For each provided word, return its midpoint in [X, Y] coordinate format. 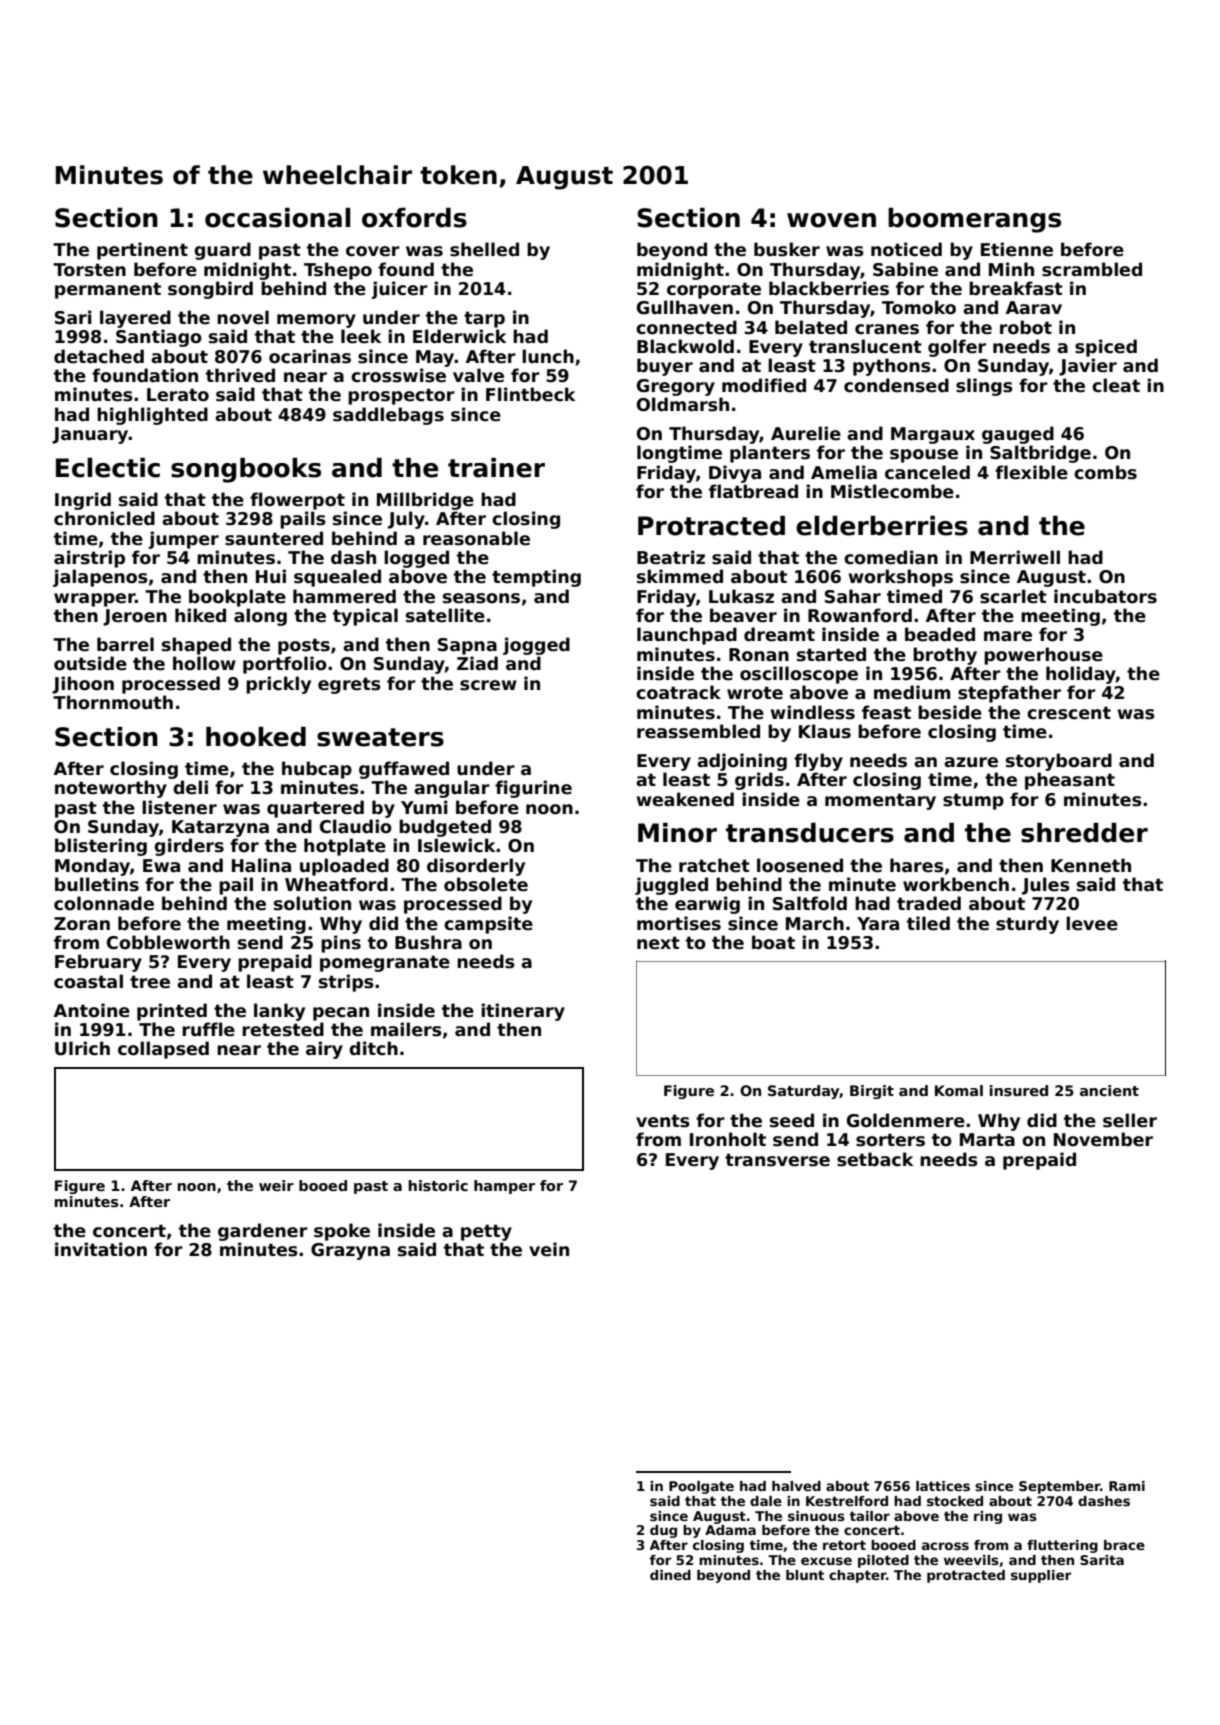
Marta [987, 1140]
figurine [533, 789]
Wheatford [336, 884]
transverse [777, 1160]
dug [663, 1531]
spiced [1106, 348]
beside [950, 712]
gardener [263, 1232]
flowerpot [297, 501]
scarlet [1013, 596]
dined [670, 1575]
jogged [536, 646]
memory [316, 321]
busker [787, 249]
